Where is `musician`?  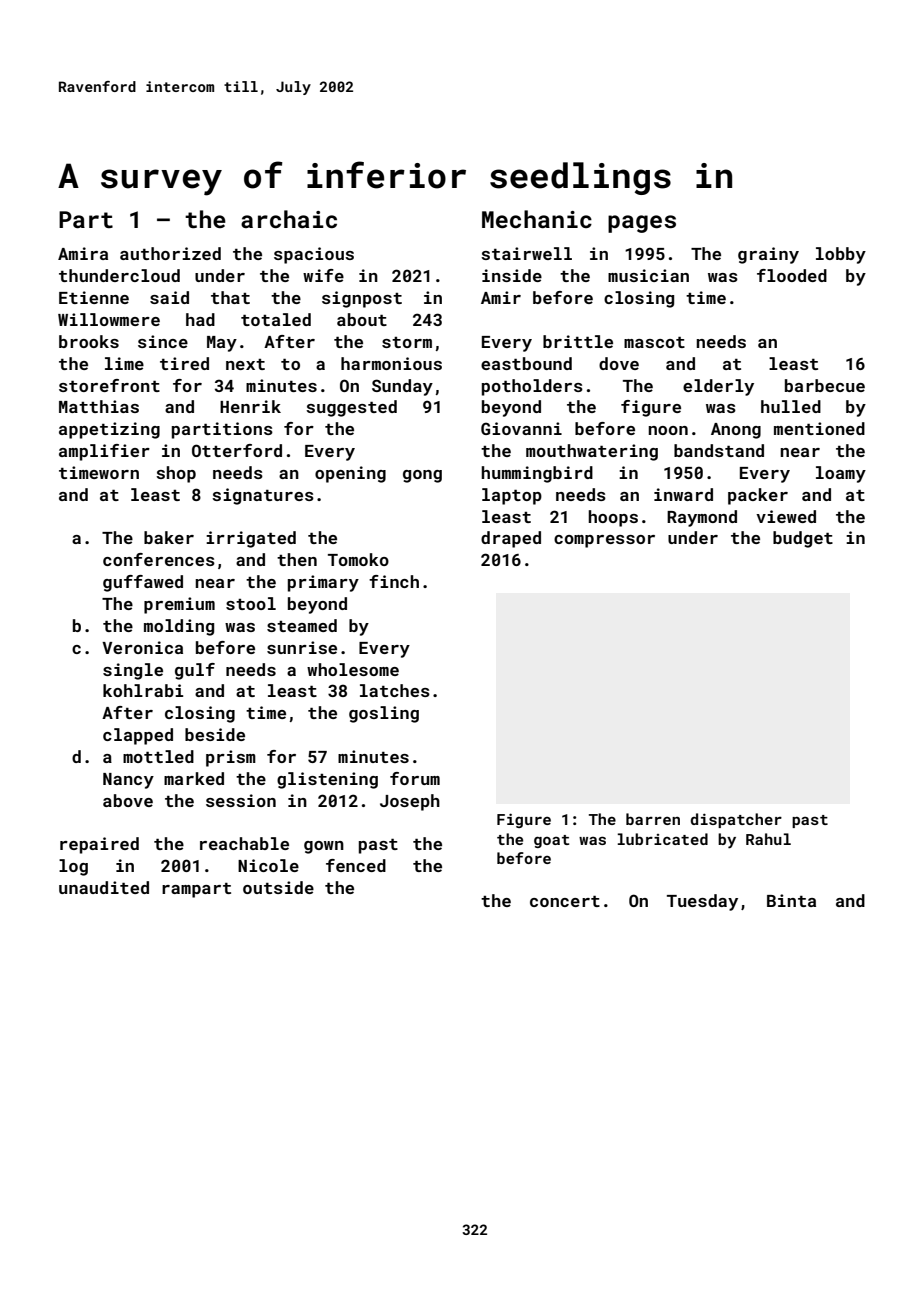 musician is located at coordinates (648, 275).
